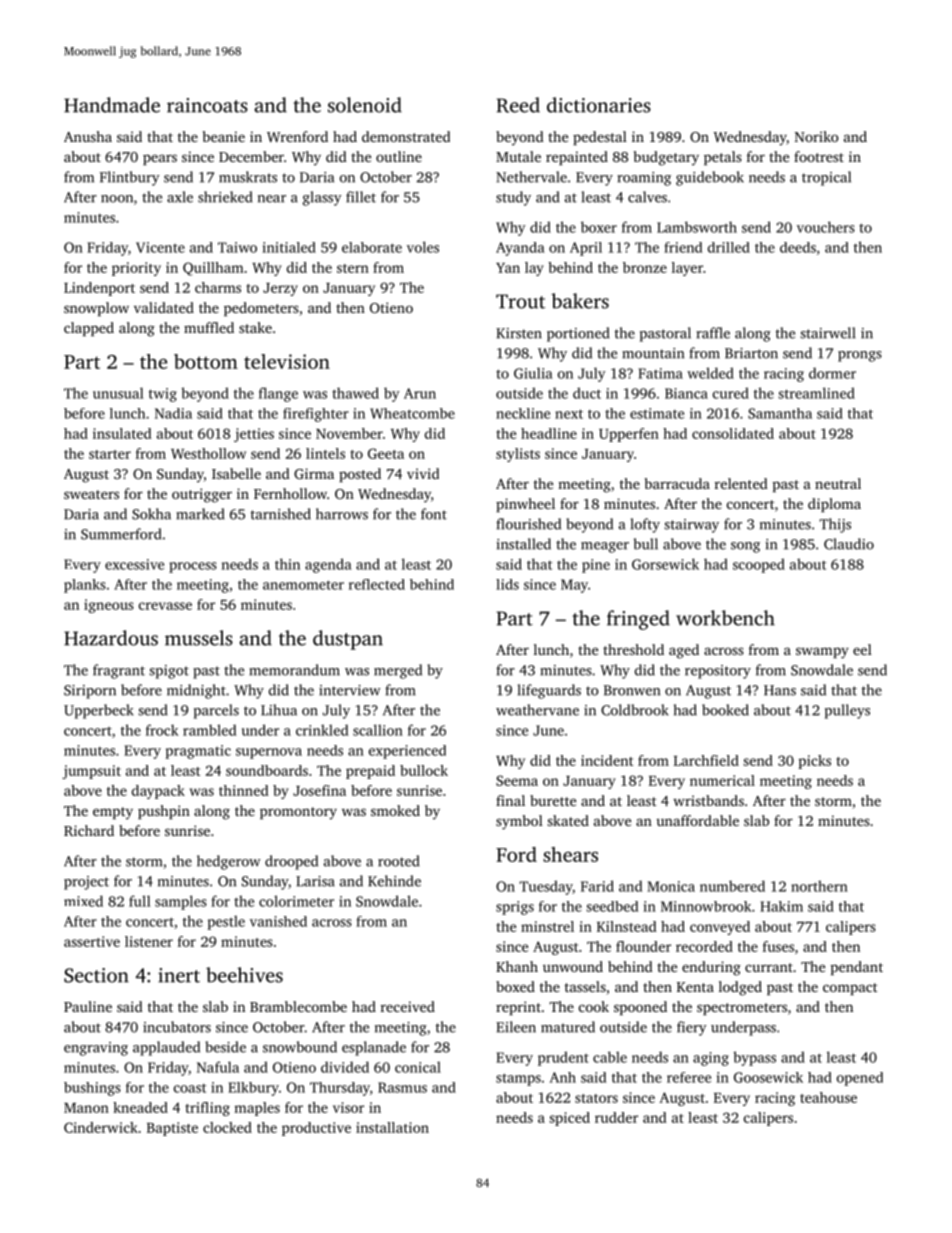 The width and height of the screenshot is (952, 1233). I want to click on installation, so click(392, 1127).
